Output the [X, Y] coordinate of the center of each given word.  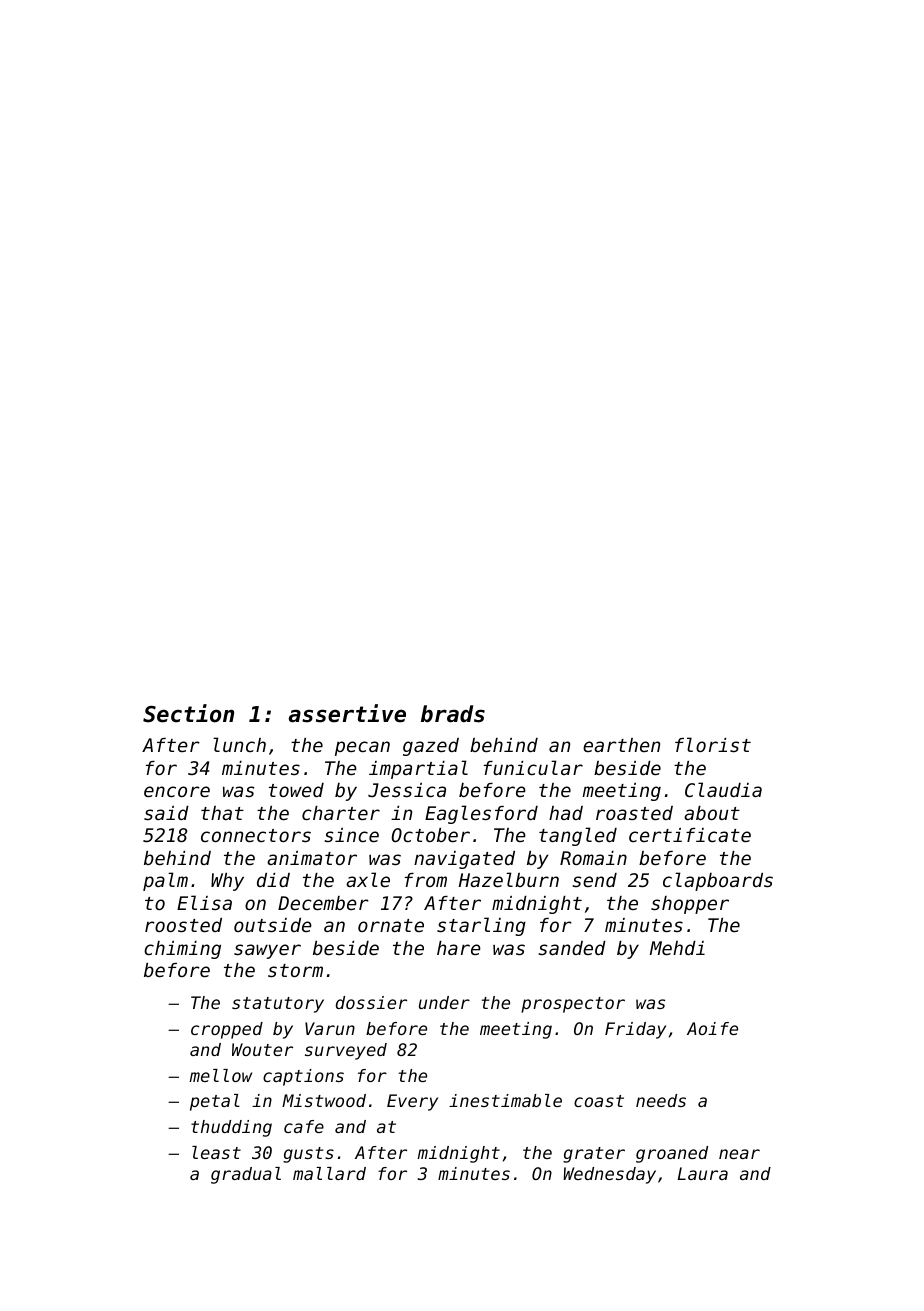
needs [661, 1100]
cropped [227, 1030]
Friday [635, 1030]
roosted [183, 925]
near [739, 1154]
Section [188, 713]
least [216, 1152]
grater [594, 1155]
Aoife [712, 1028]
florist [713, 744]
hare [459, 948]
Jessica [407, 790]
